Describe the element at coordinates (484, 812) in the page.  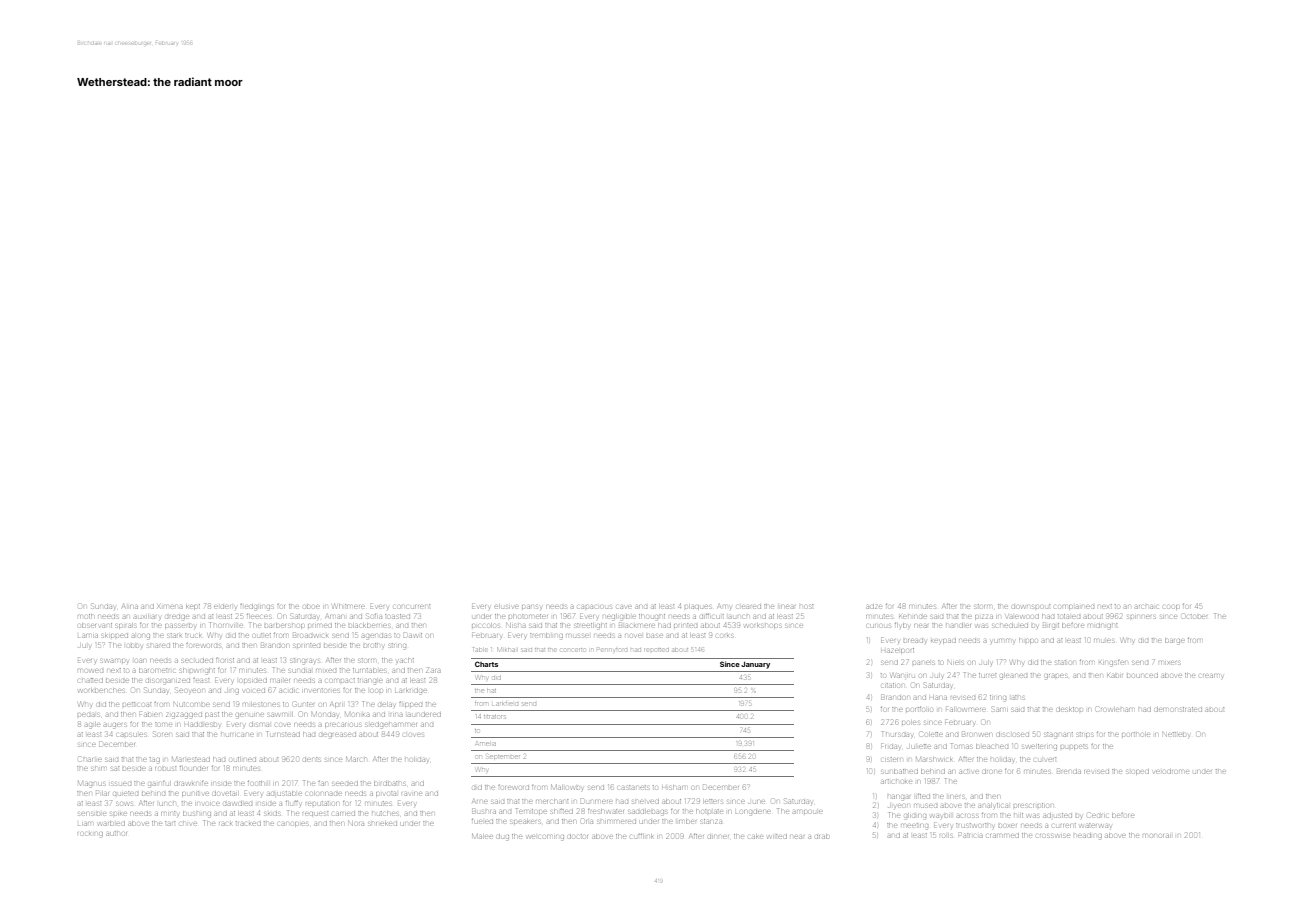
I see `Bushra` at that location.
